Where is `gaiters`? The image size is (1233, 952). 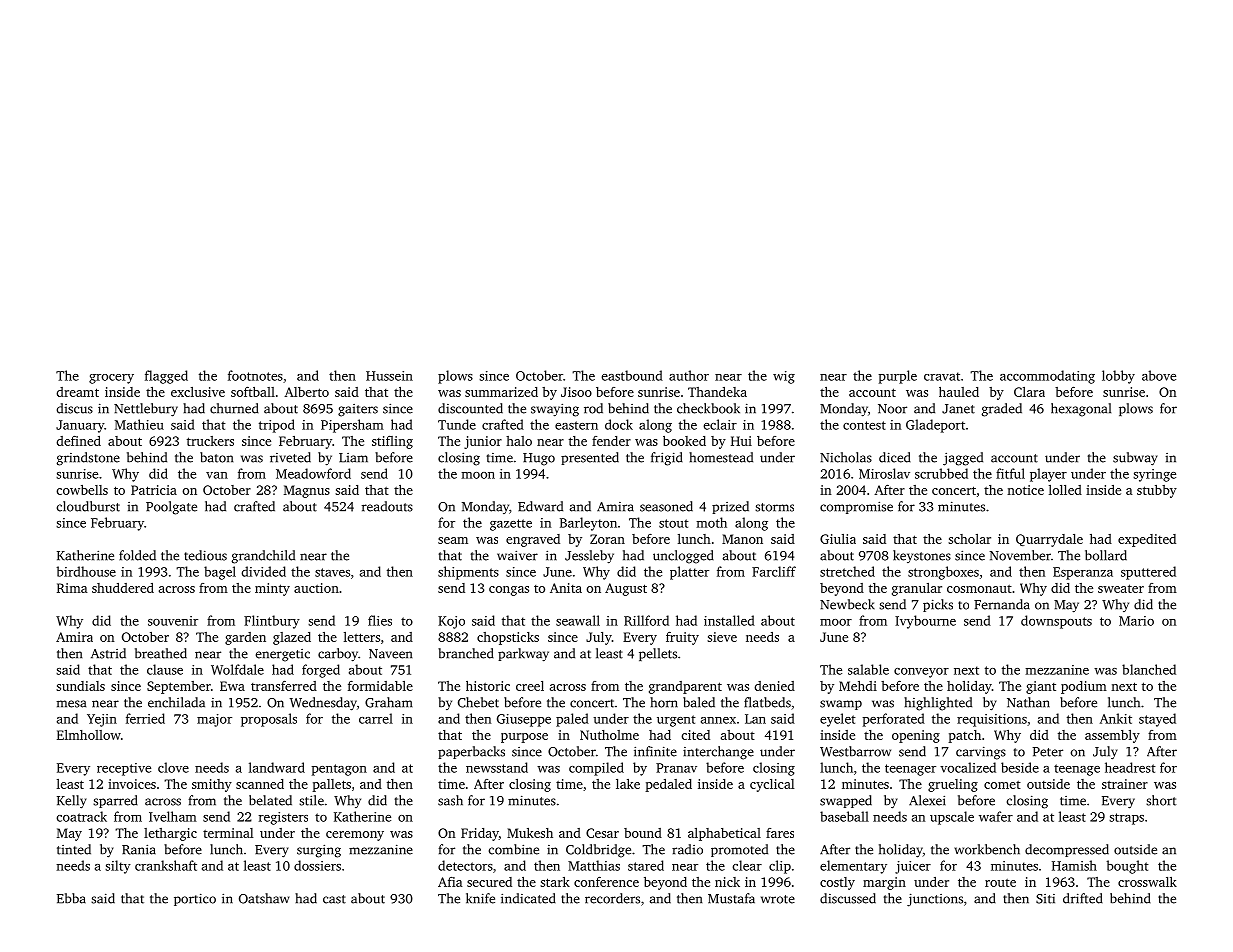
gaiters is located at coordinates (358, 410).
